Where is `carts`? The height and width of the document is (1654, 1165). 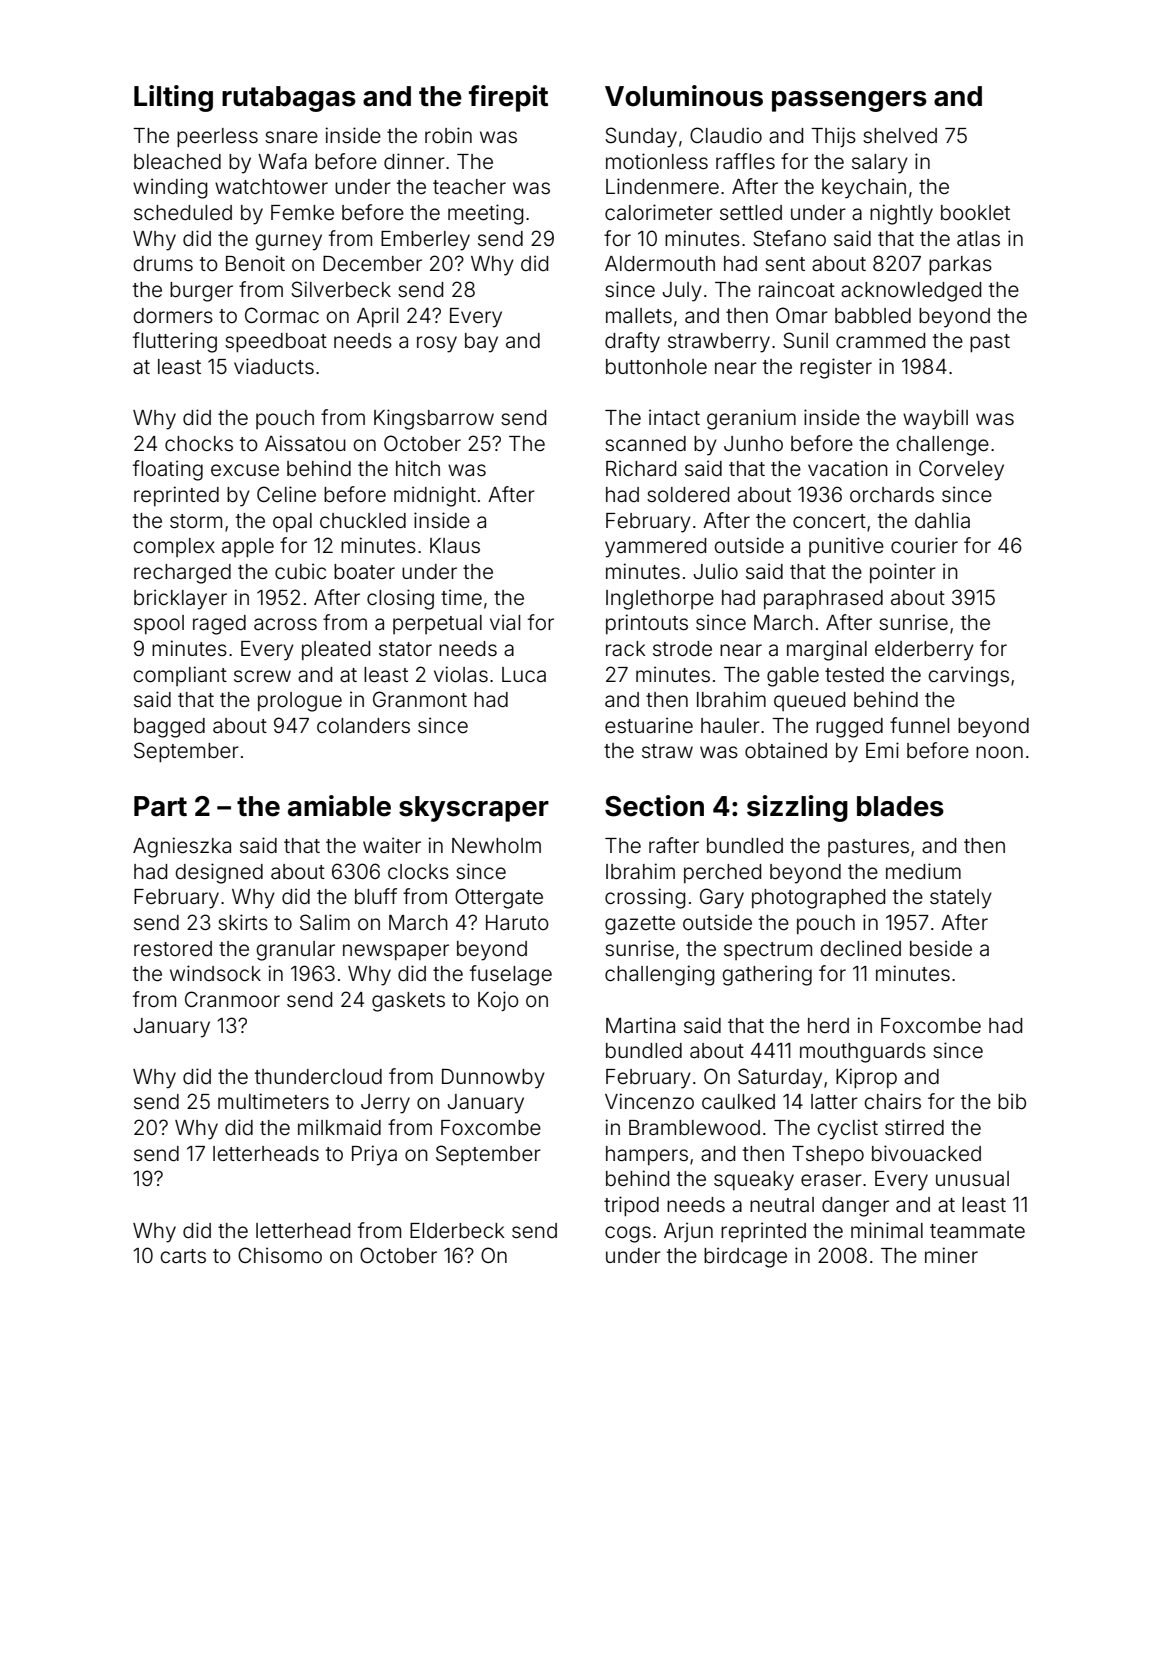
carts is located at coordinates (183, 1256).
